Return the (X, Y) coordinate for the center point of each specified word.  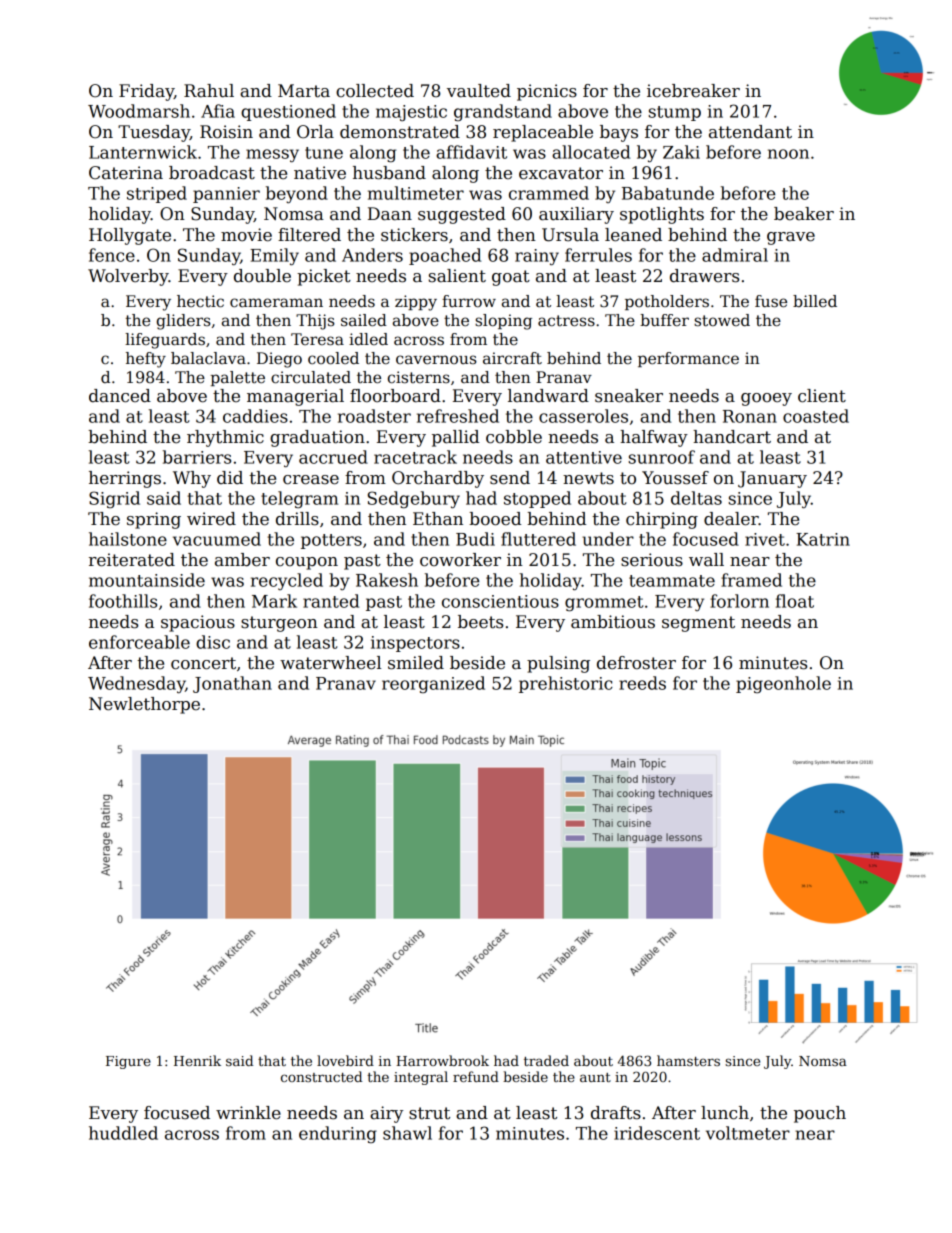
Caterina (126, 173)
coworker (460, 560)
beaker (804, 214)
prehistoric (566, 684)
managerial (295, 397)
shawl (407, 1133)
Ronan (750, 416)
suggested (462, 215)
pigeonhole (783, 685)
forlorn (739, 601)
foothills (123, 601)
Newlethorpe (144, 705)
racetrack (415, 457)
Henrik (197, 1060)
